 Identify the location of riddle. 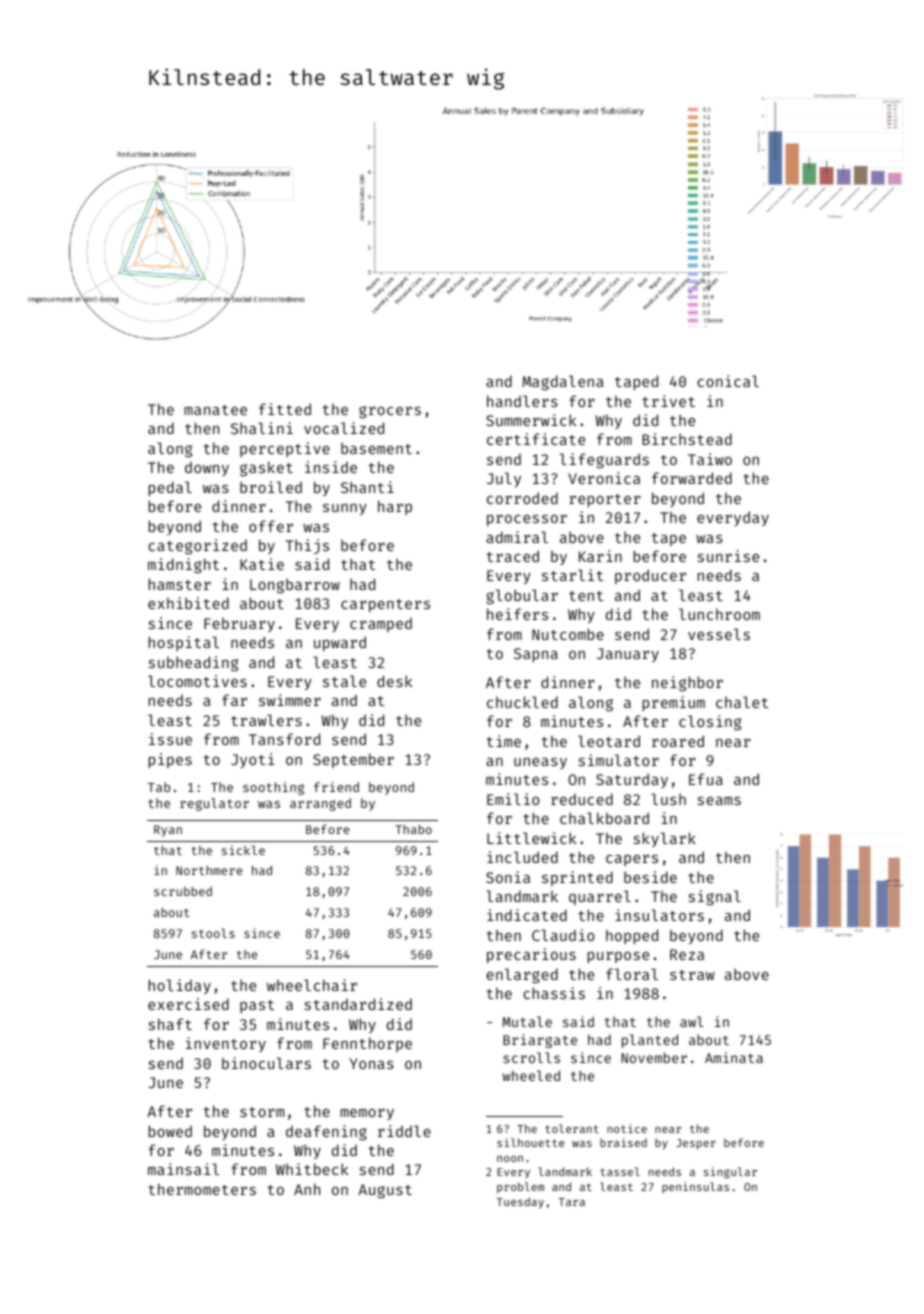
(404, 1131).
